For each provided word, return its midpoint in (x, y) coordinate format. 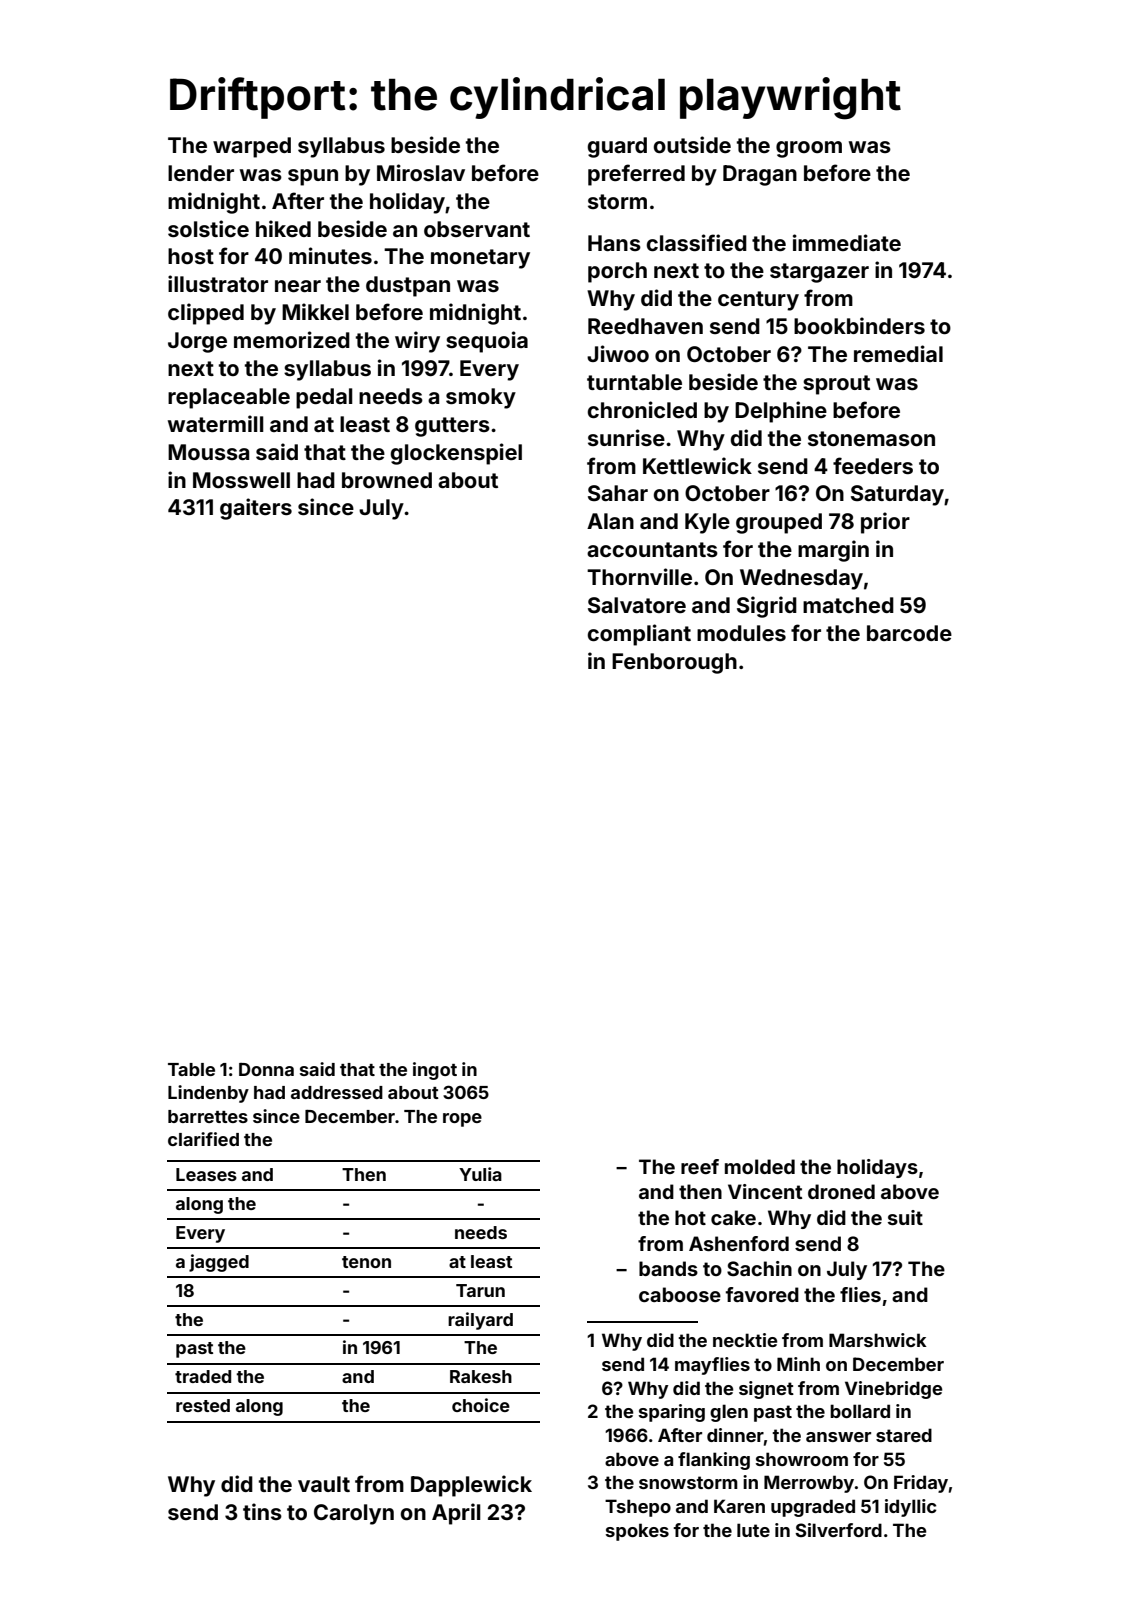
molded (760, 1166)
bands (668, 1268)
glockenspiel (456, 454)
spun (313, 177)
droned (841, 1191)
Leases (206, 1174)
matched (848, 605)
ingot (435, 1071)
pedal (324, 398)
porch (617, 272)
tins (262, 1511)
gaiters (256, 509)
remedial (898, 353)
